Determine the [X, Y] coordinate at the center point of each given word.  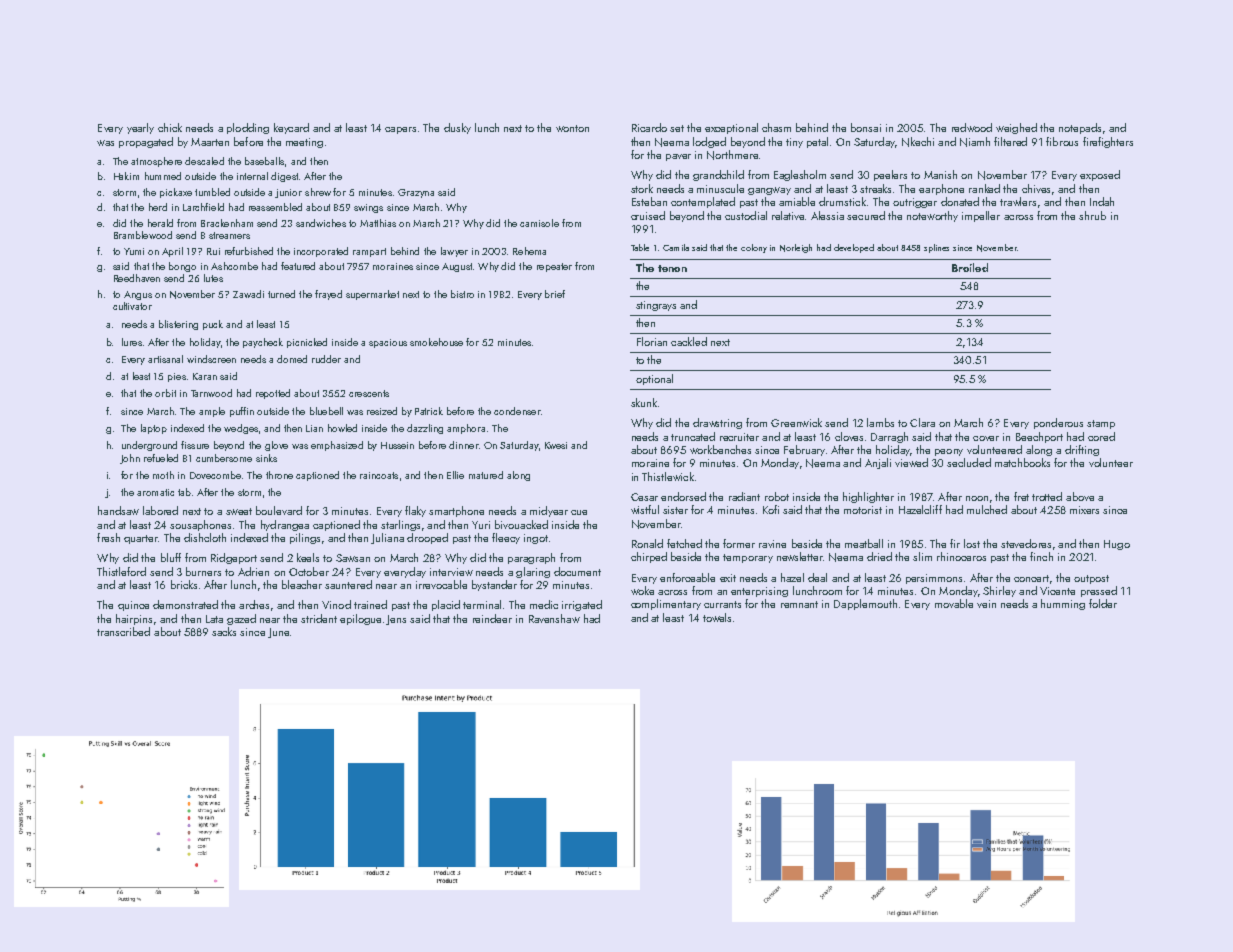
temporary [748, 558]
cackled [689, 341]
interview [451, 572]
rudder [326, 359]
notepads [1080, 128]
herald [160, 223]
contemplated [703, 202]
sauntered [348, 584]
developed [854, 248]
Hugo [1117, 545]
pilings [305, 538]
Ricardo [649, 127]
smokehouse [436, 342]
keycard [291, 128]
